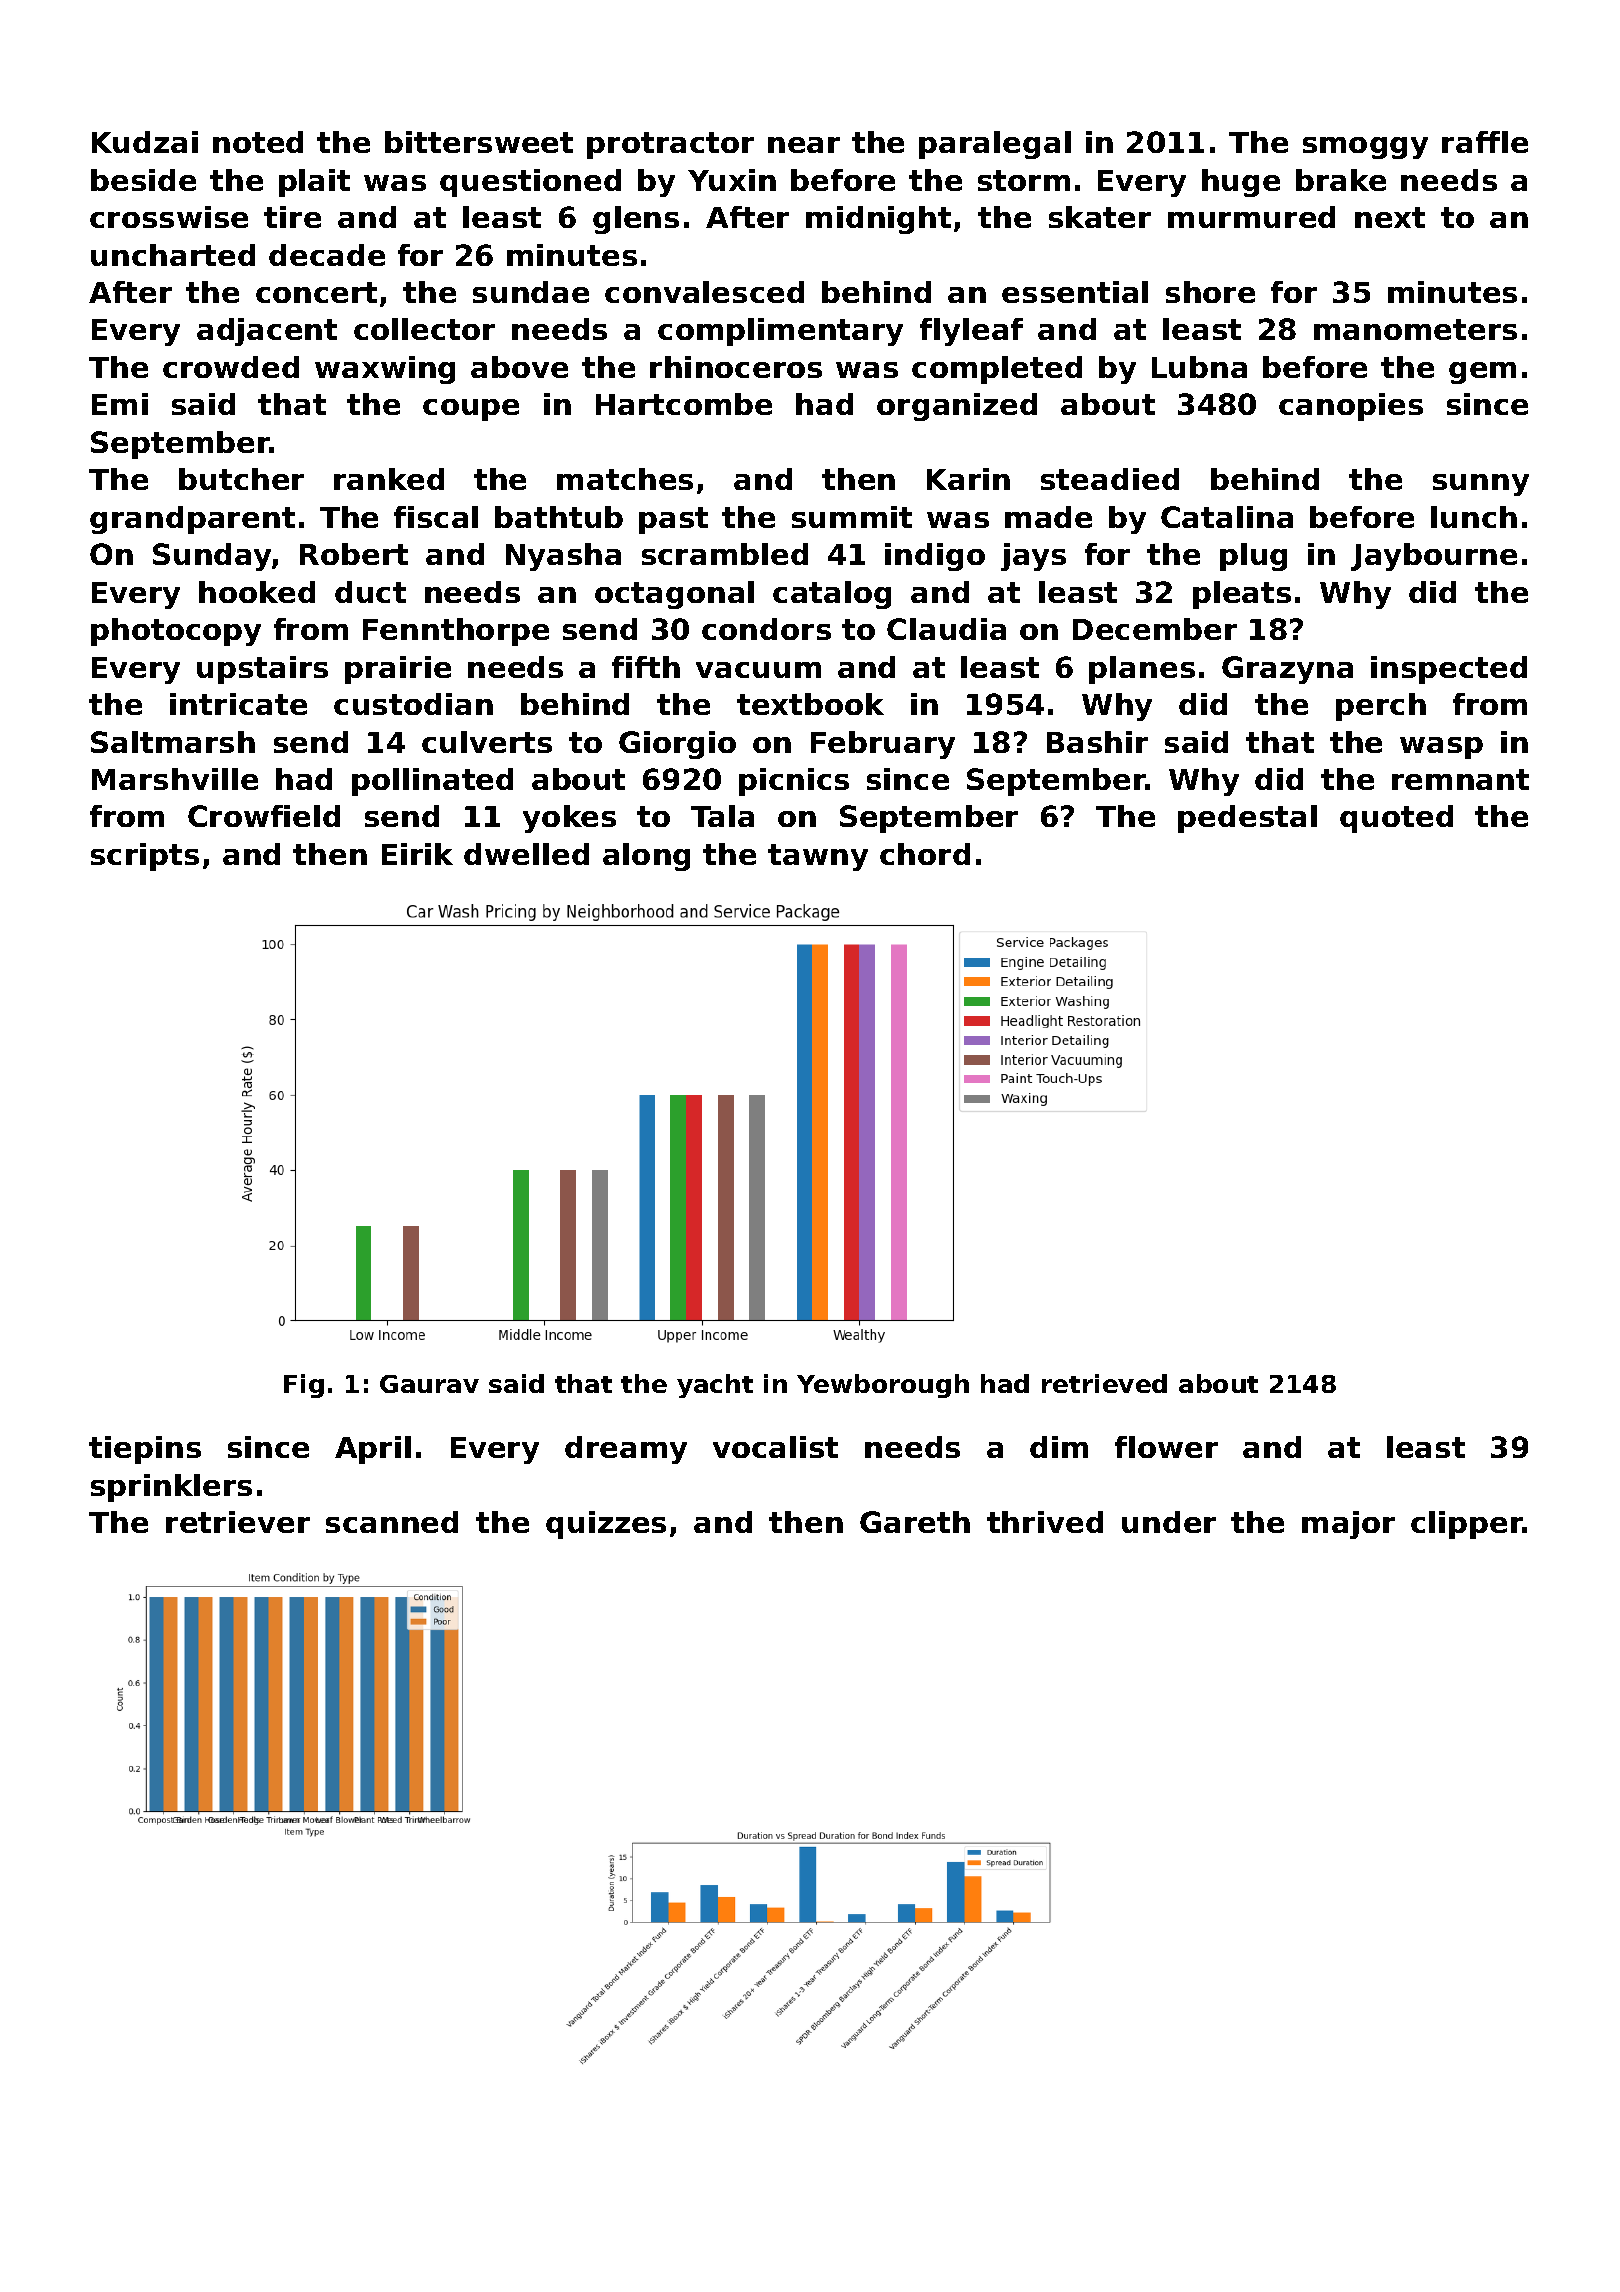 The image size is (1620, 2292). I want to click on smoggy, so click(1365, 148).
